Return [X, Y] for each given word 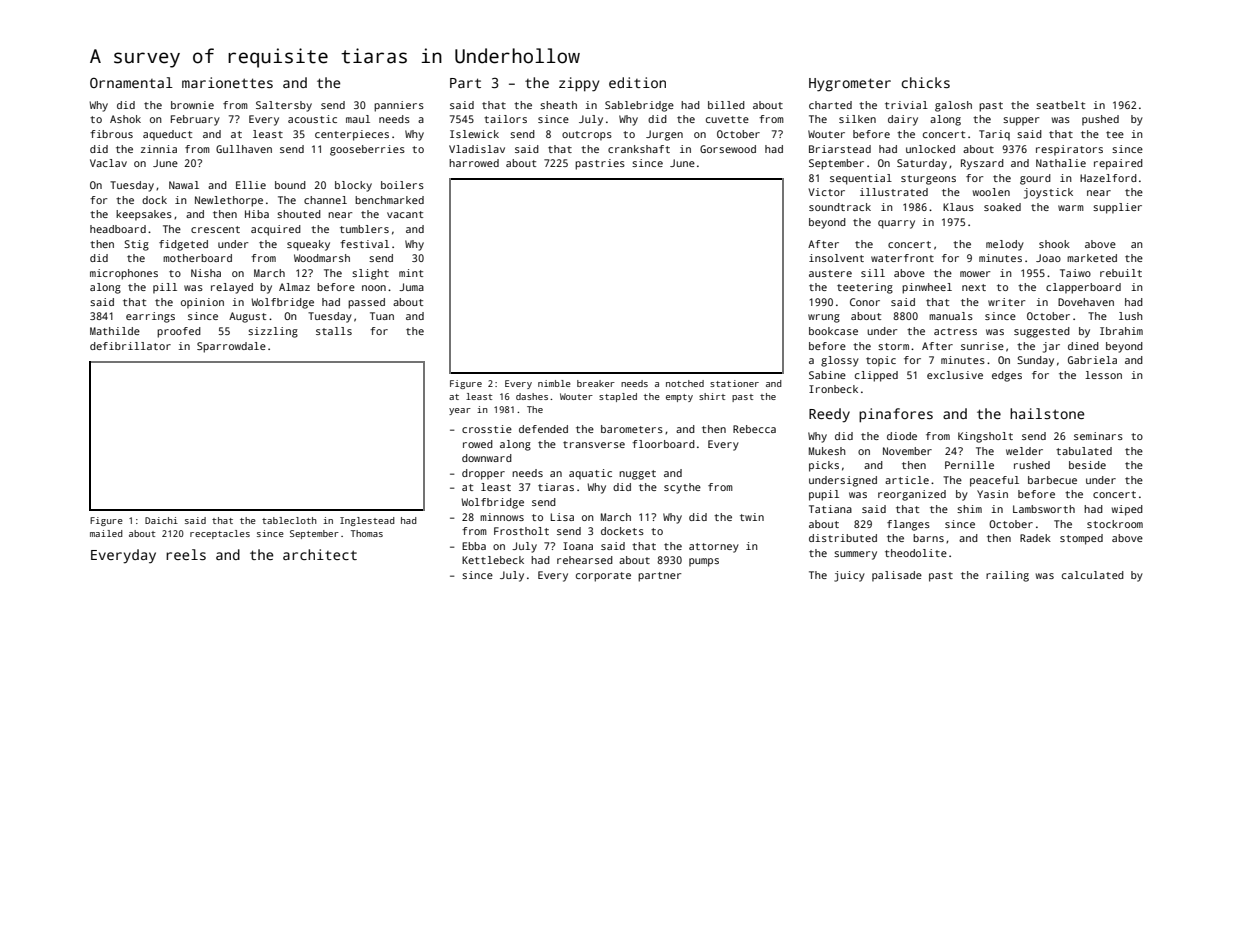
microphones [124, 274]
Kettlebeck [493, 560]
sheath [558, 105]
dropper [483, 474]
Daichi [161, 520]
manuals [951, 316]
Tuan [382, 316]
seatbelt [1060, 105]
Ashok [125, 119]
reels [186, 554]
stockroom [1115, 524]
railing [1007, 576]
